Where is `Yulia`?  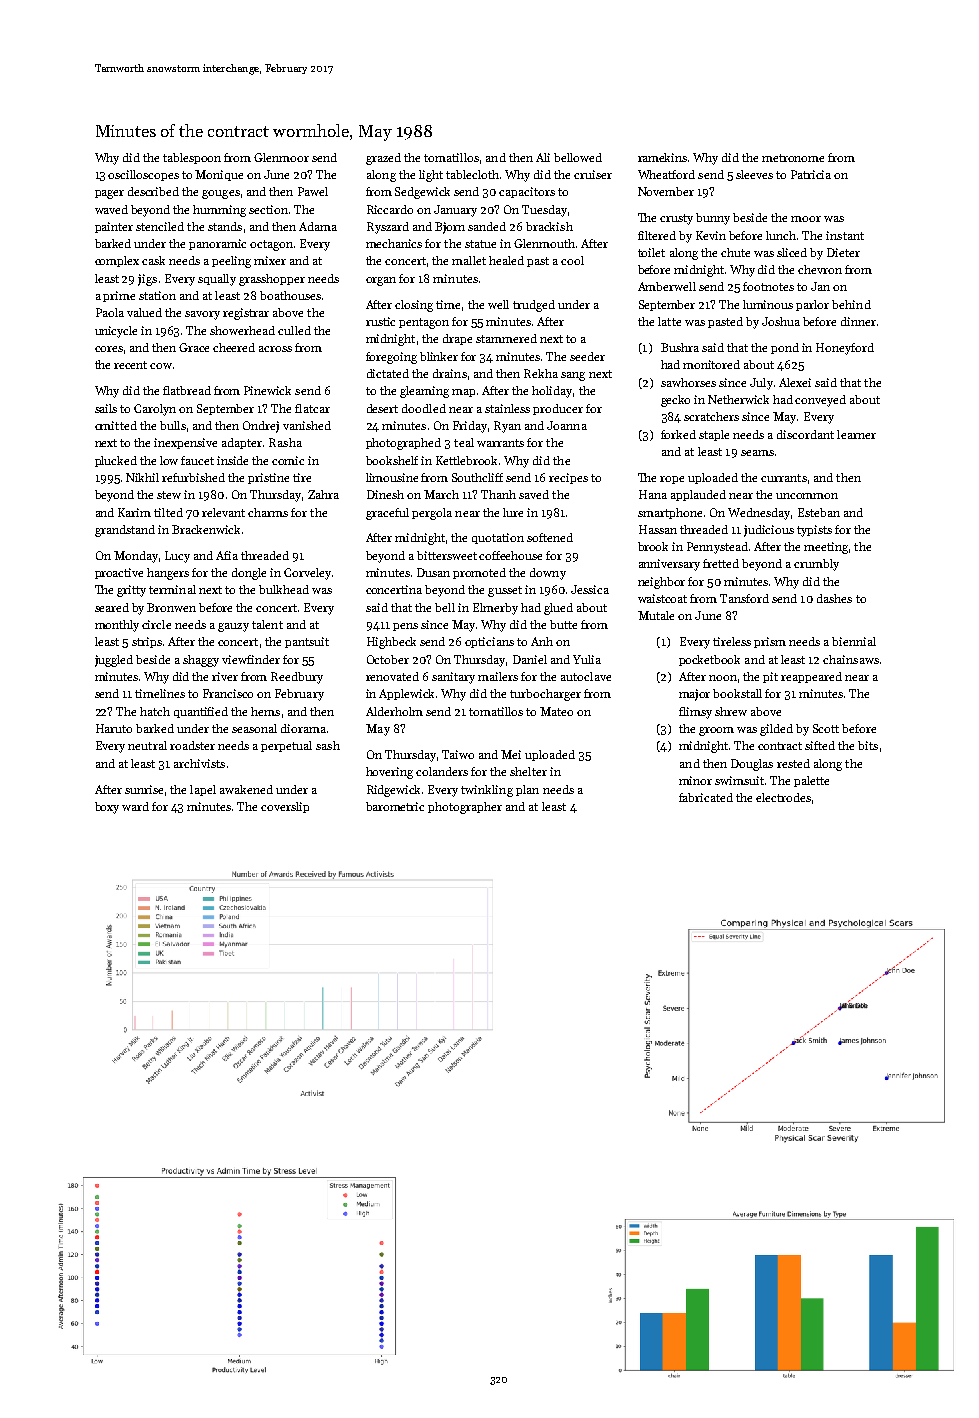
Yulia is located at coordinates (587, 659).
